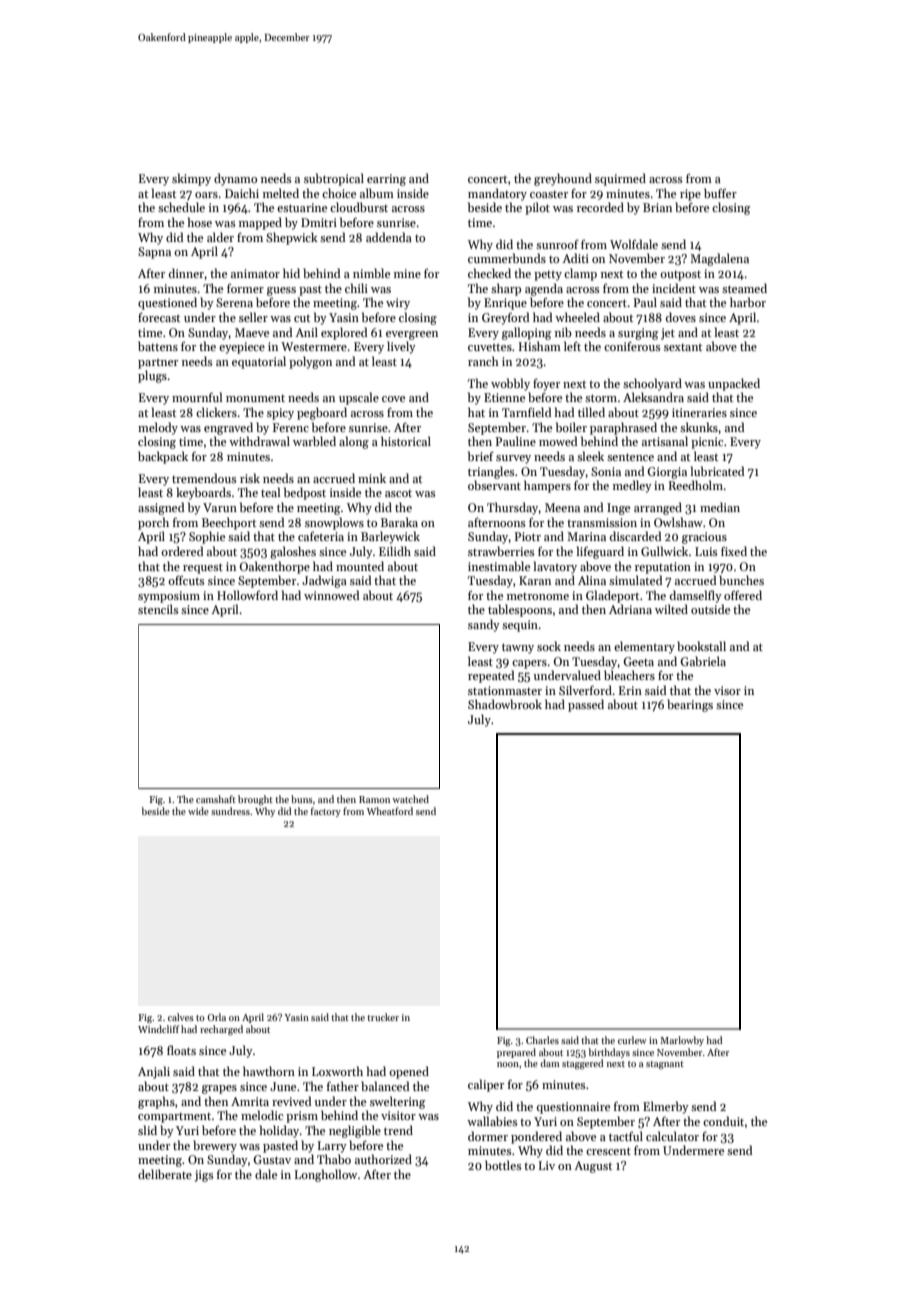 This screenshot has width=908, height=1316. Describe the element at coordinates (484, 625) in the screenshot. I see `sandy` at that location.
